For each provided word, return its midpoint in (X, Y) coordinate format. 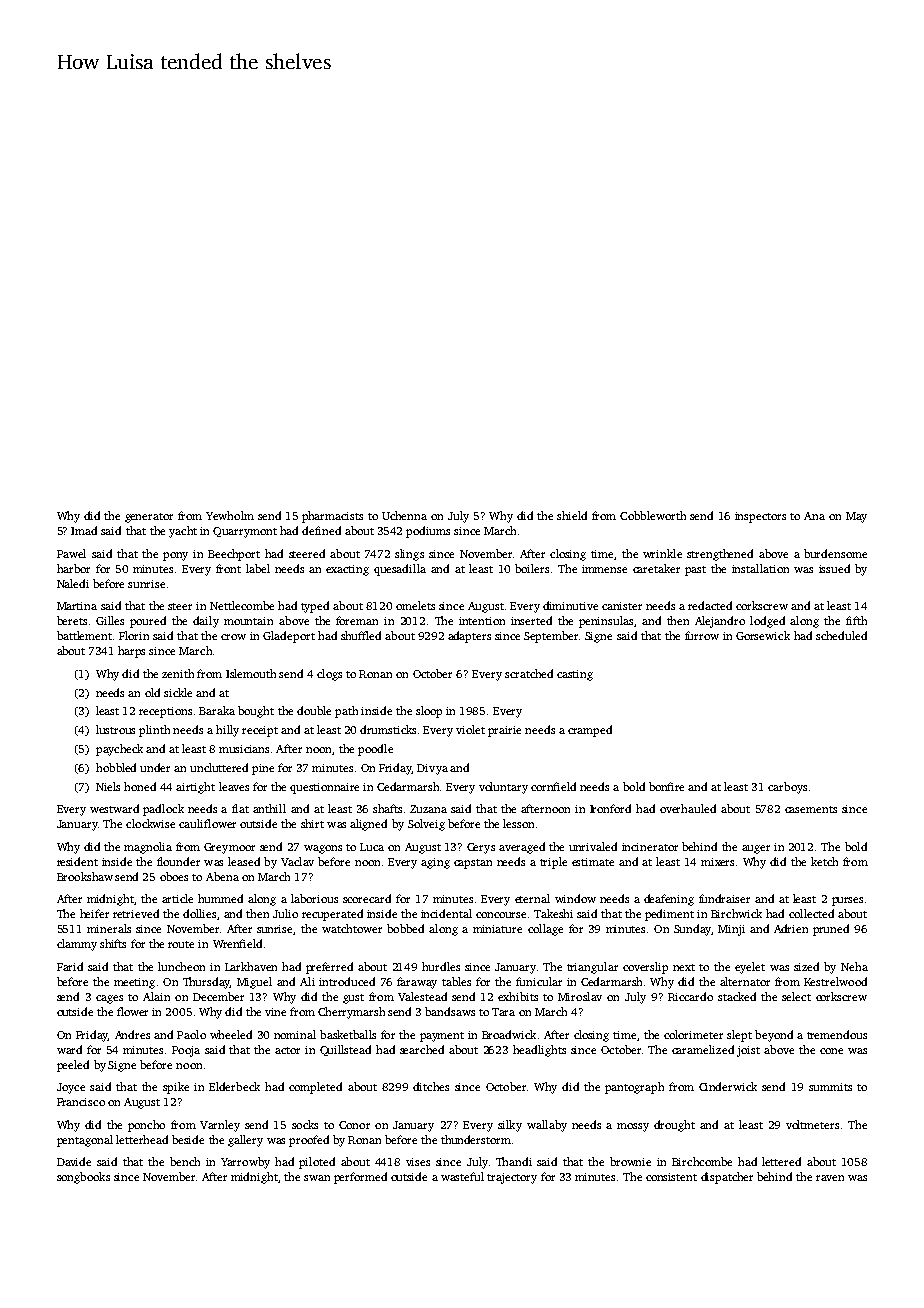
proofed (309, 1141)
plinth (154, 731)
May (856, 517)
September (551, 637)
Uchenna (404, 515)
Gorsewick (763, 635)
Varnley (220, 1126)
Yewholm (230, 515)
